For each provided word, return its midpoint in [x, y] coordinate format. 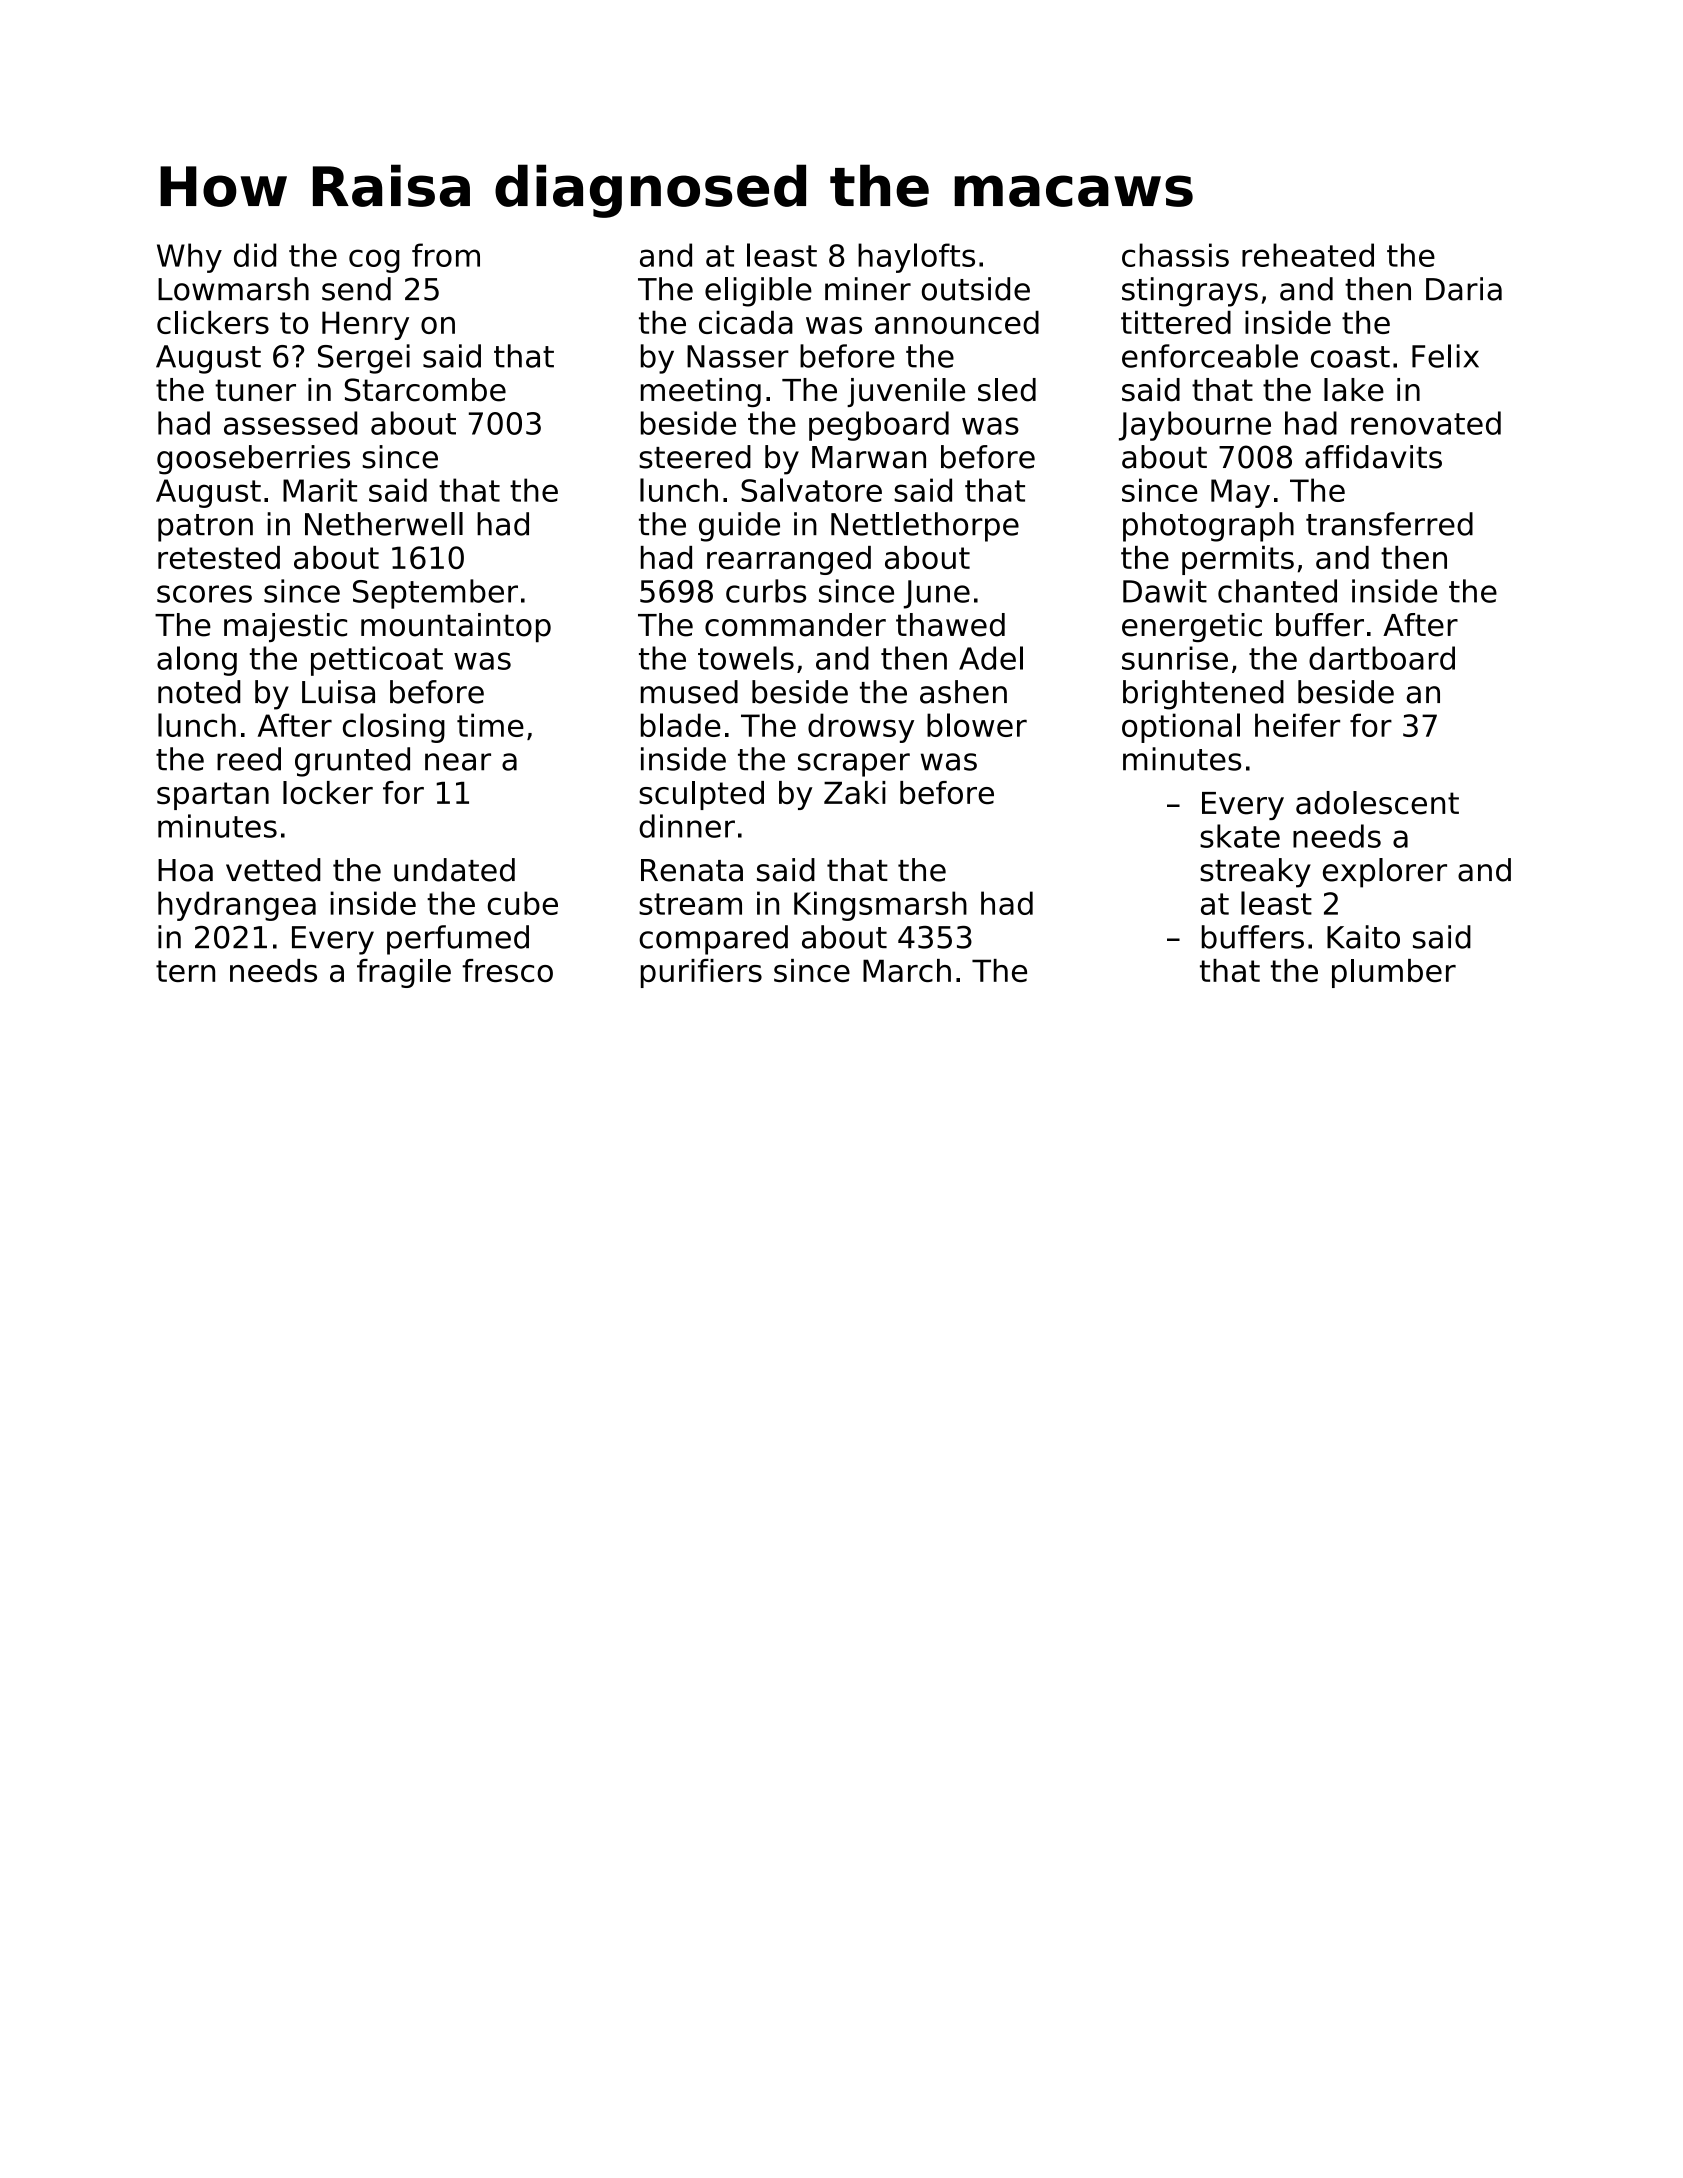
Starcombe [425, 390]
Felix [1445, 356]
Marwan [869, 457]
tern [185, 971]
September [435, 594]
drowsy [861, 728]
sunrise [1175, 658]
